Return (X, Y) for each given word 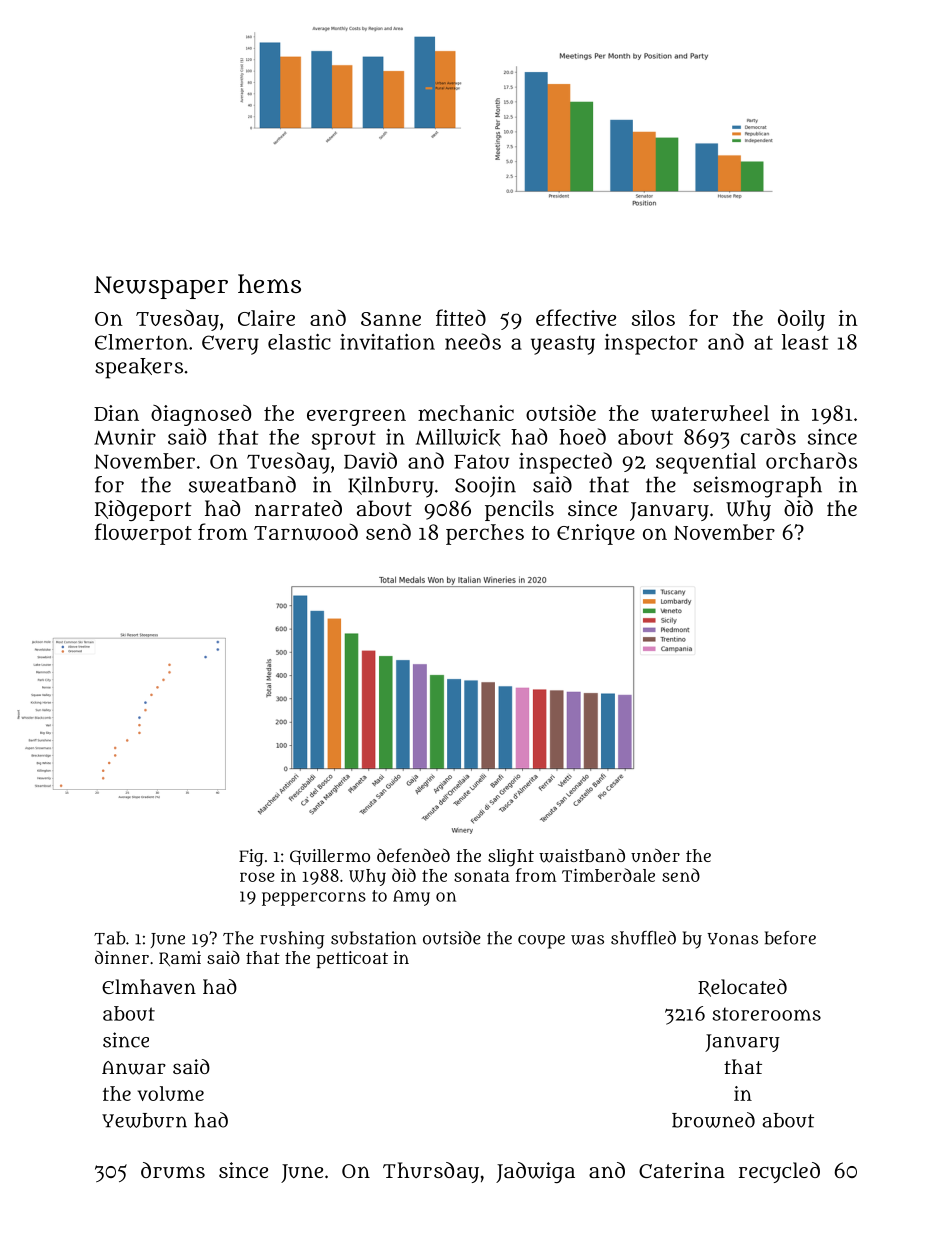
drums (173, 1170)
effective (576, 317)
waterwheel (710, 413)
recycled (779, 1172)
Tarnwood (306, 532)
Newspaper (161, 287)
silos (653, 318)
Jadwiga (535, 1172)
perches (485, 534)
